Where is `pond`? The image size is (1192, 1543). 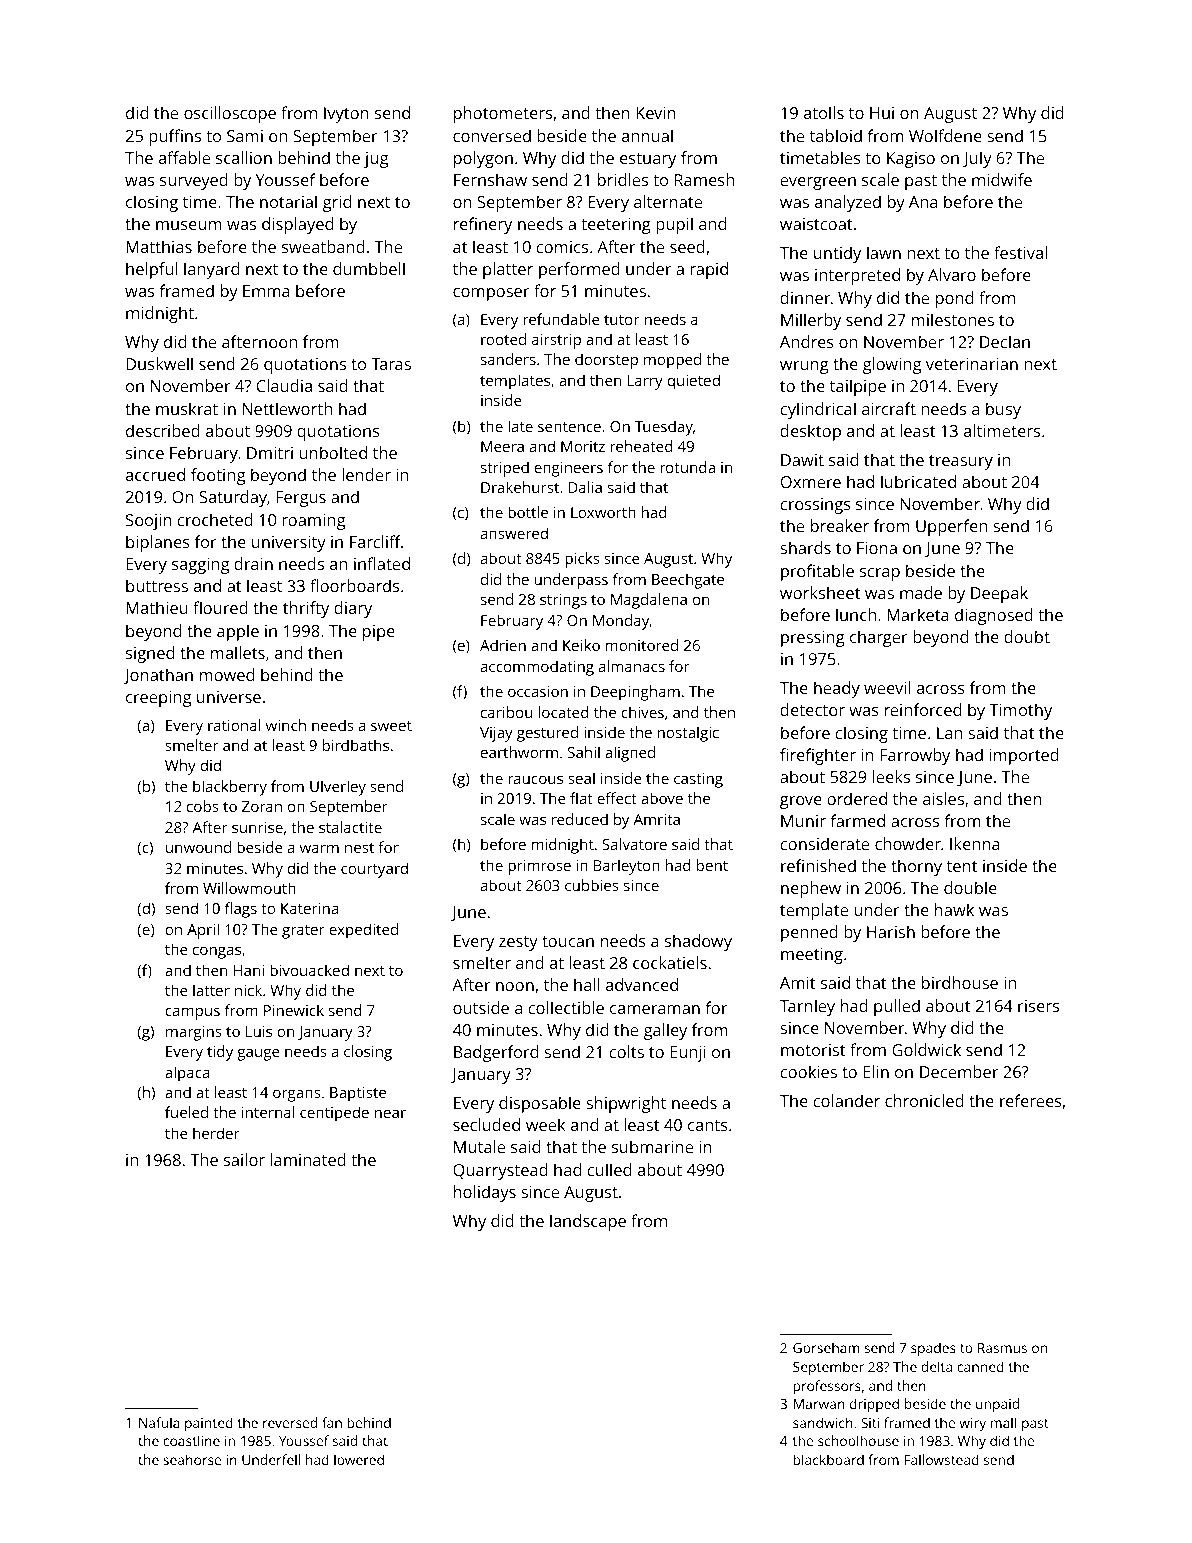 pond is located at coordinates (954, 299).
